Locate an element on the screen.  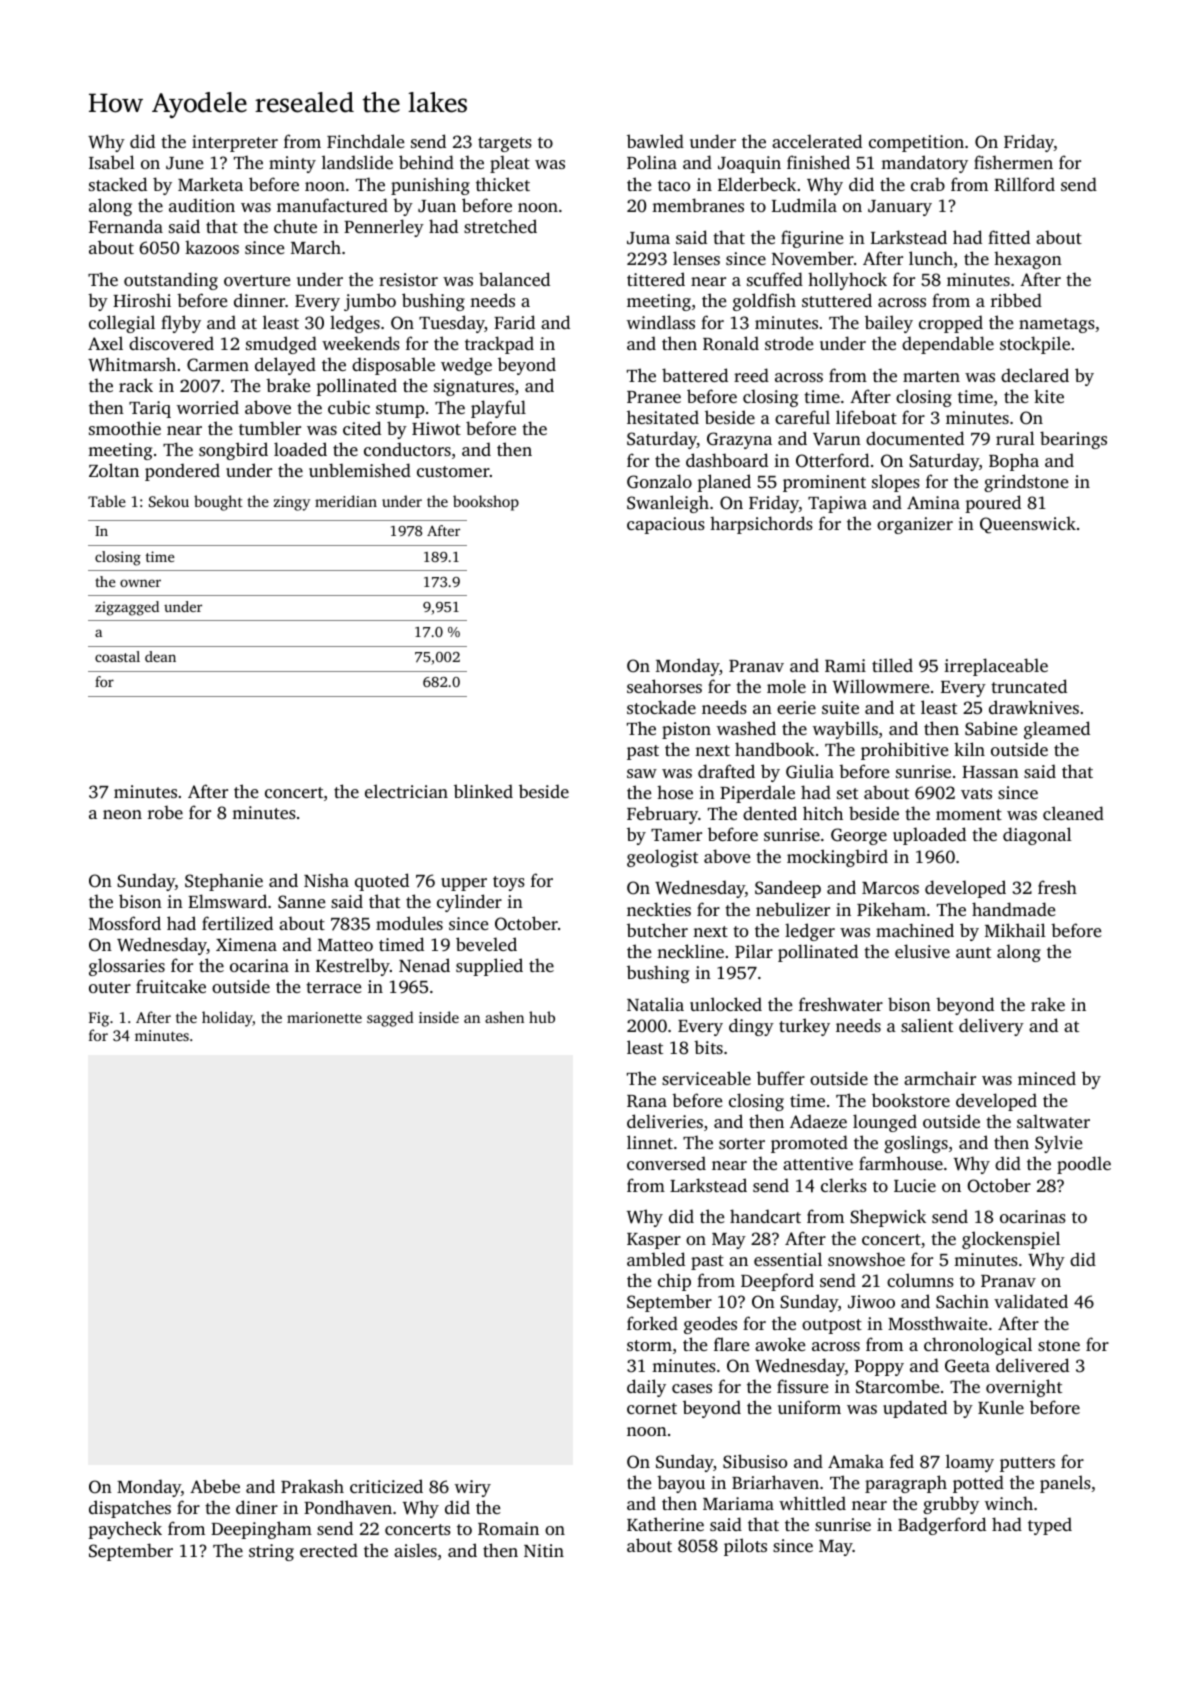
fishermen is located at coordinates (1013, 162).
